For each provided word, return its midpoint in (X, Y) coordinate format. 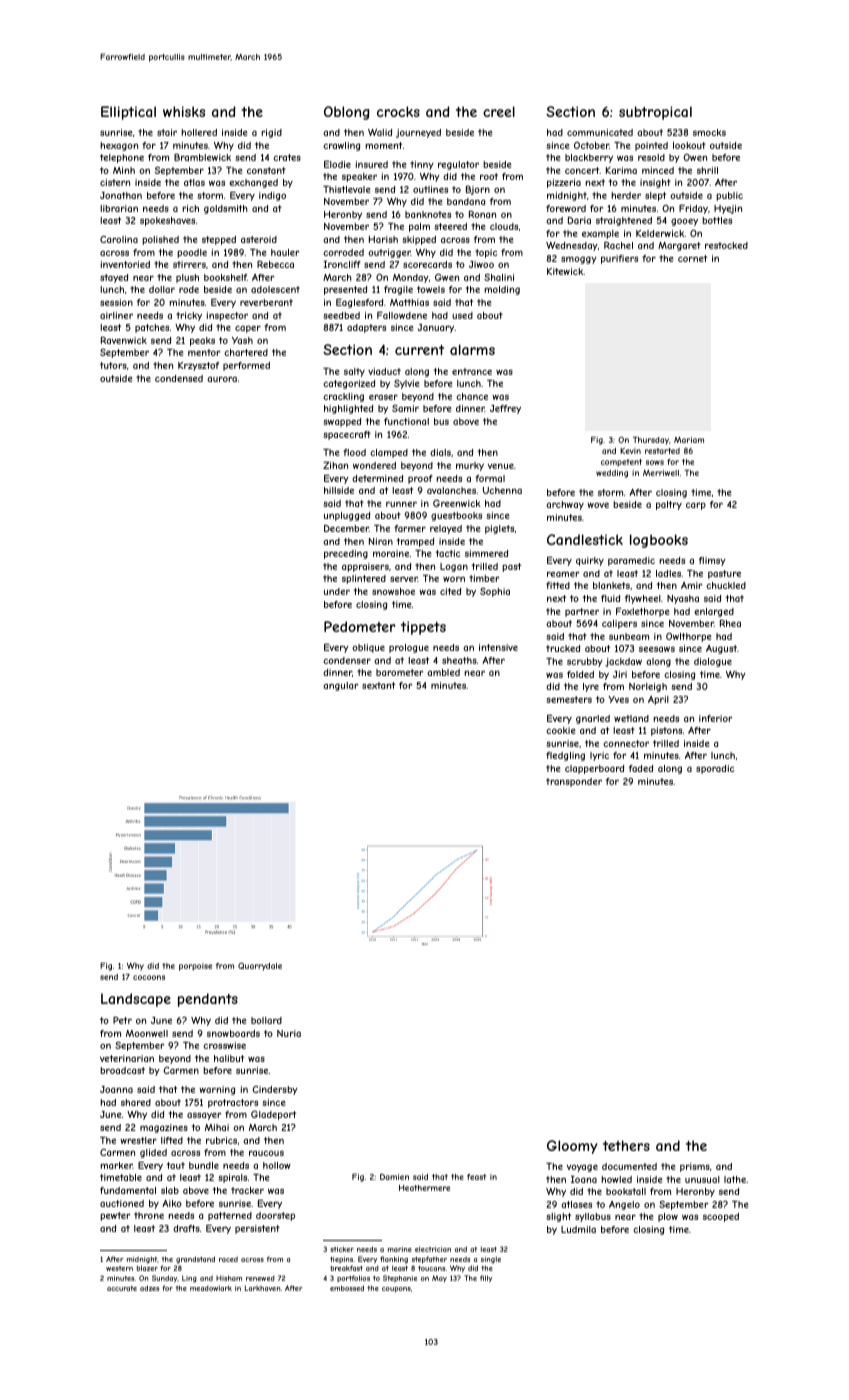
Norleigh (648, 687)
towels (431, 289)
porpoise (195, 967)
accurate (122, 1288)
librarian (119, 208)
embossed (347, 1288)
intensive (498, 647)
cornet (692, 258)
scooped (721, 1217)
